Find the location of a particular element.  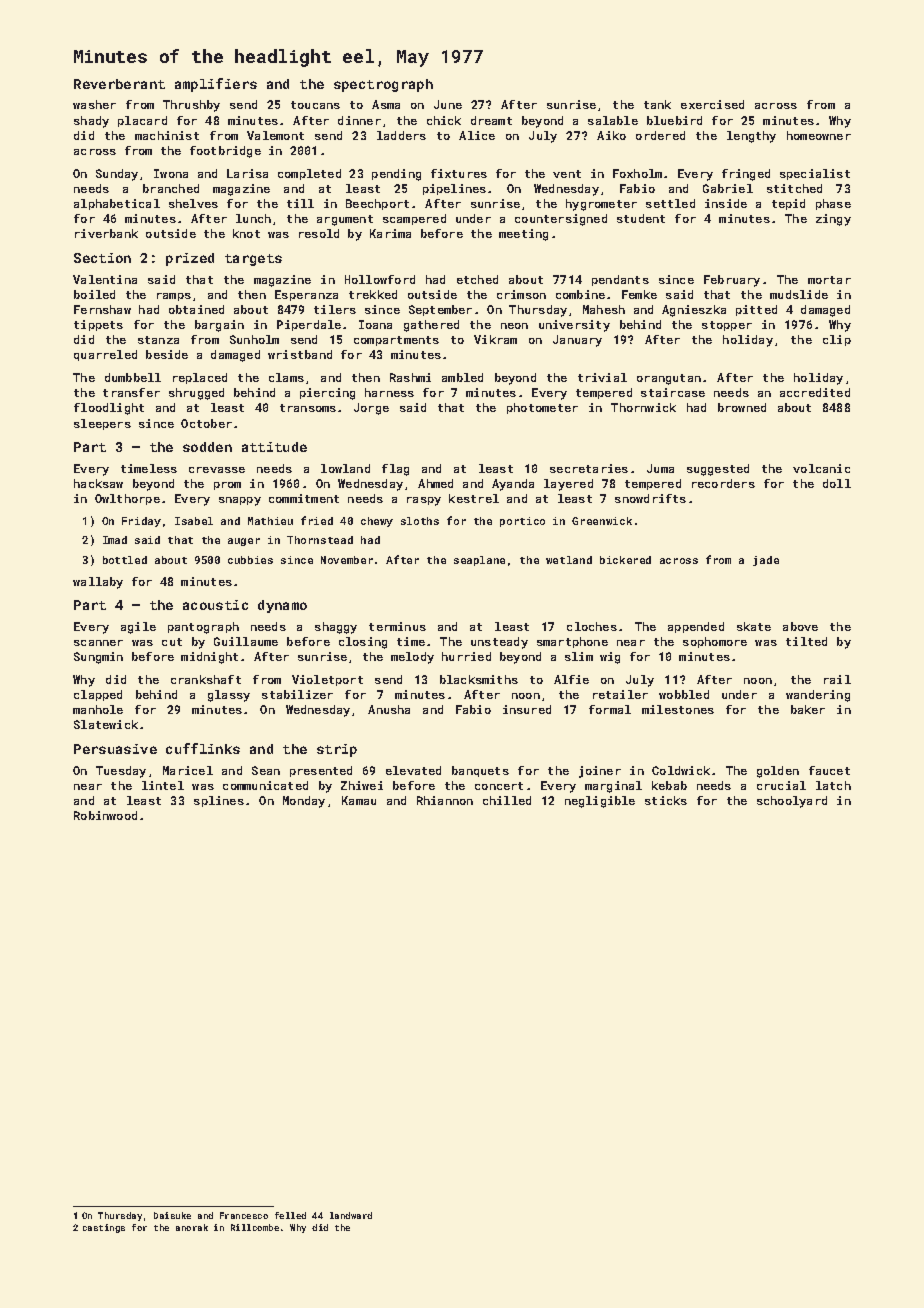

commitment is located at coordinates (304, 498).
